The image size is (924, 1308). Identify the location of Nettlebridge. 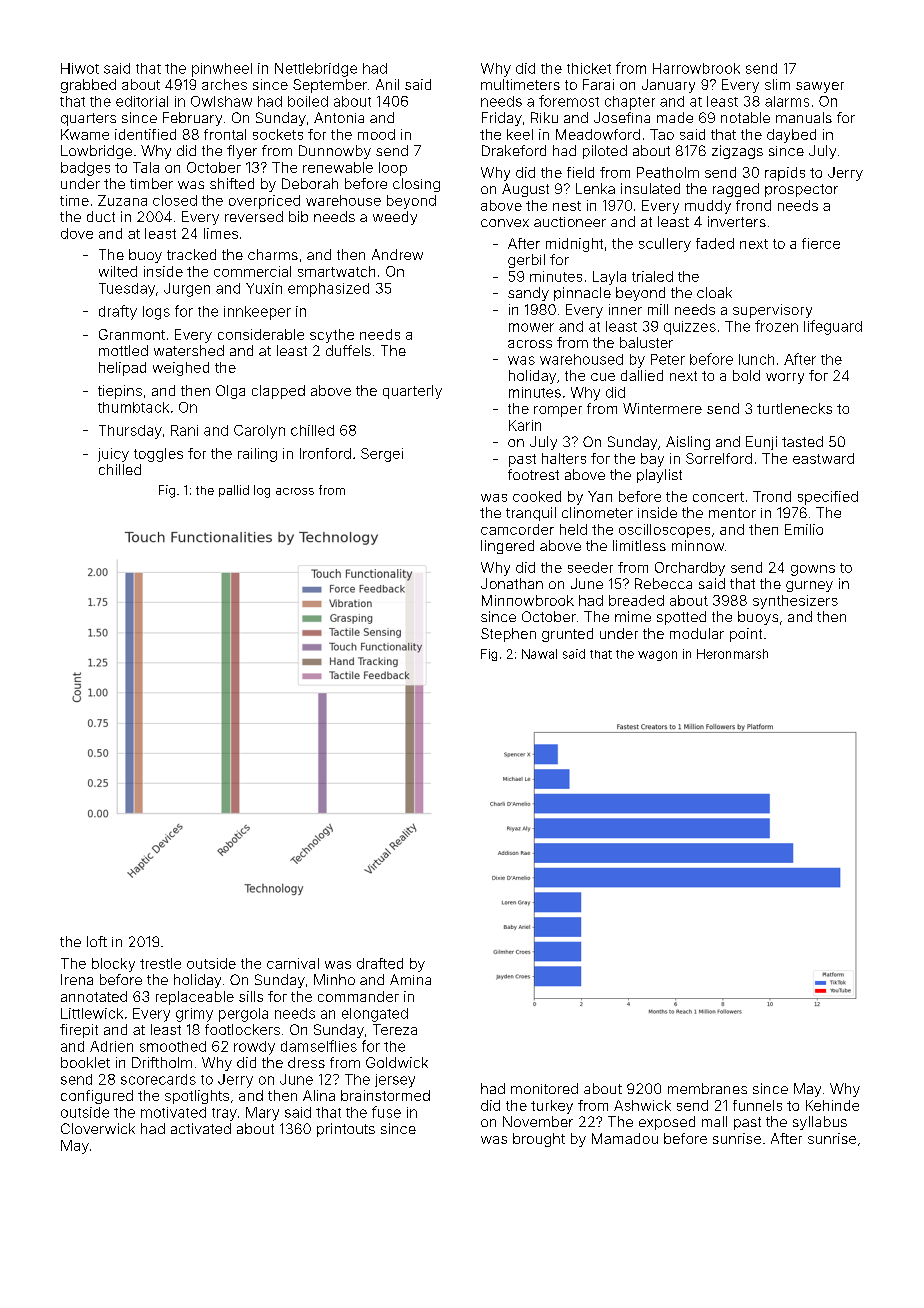
(316, 70).
